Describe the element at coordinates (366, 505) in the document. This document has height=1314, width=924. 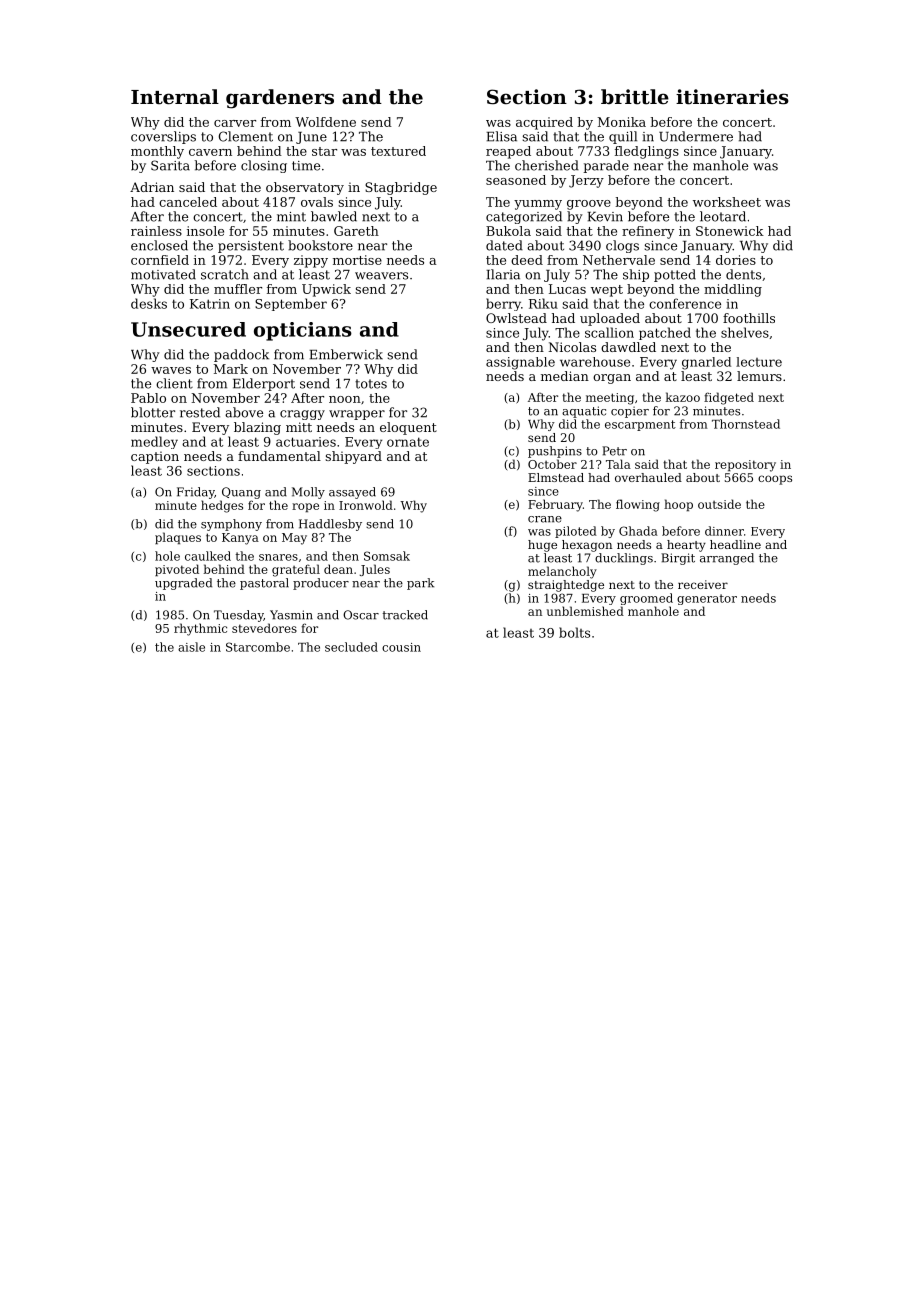
I see `Ironwold` at that location.
